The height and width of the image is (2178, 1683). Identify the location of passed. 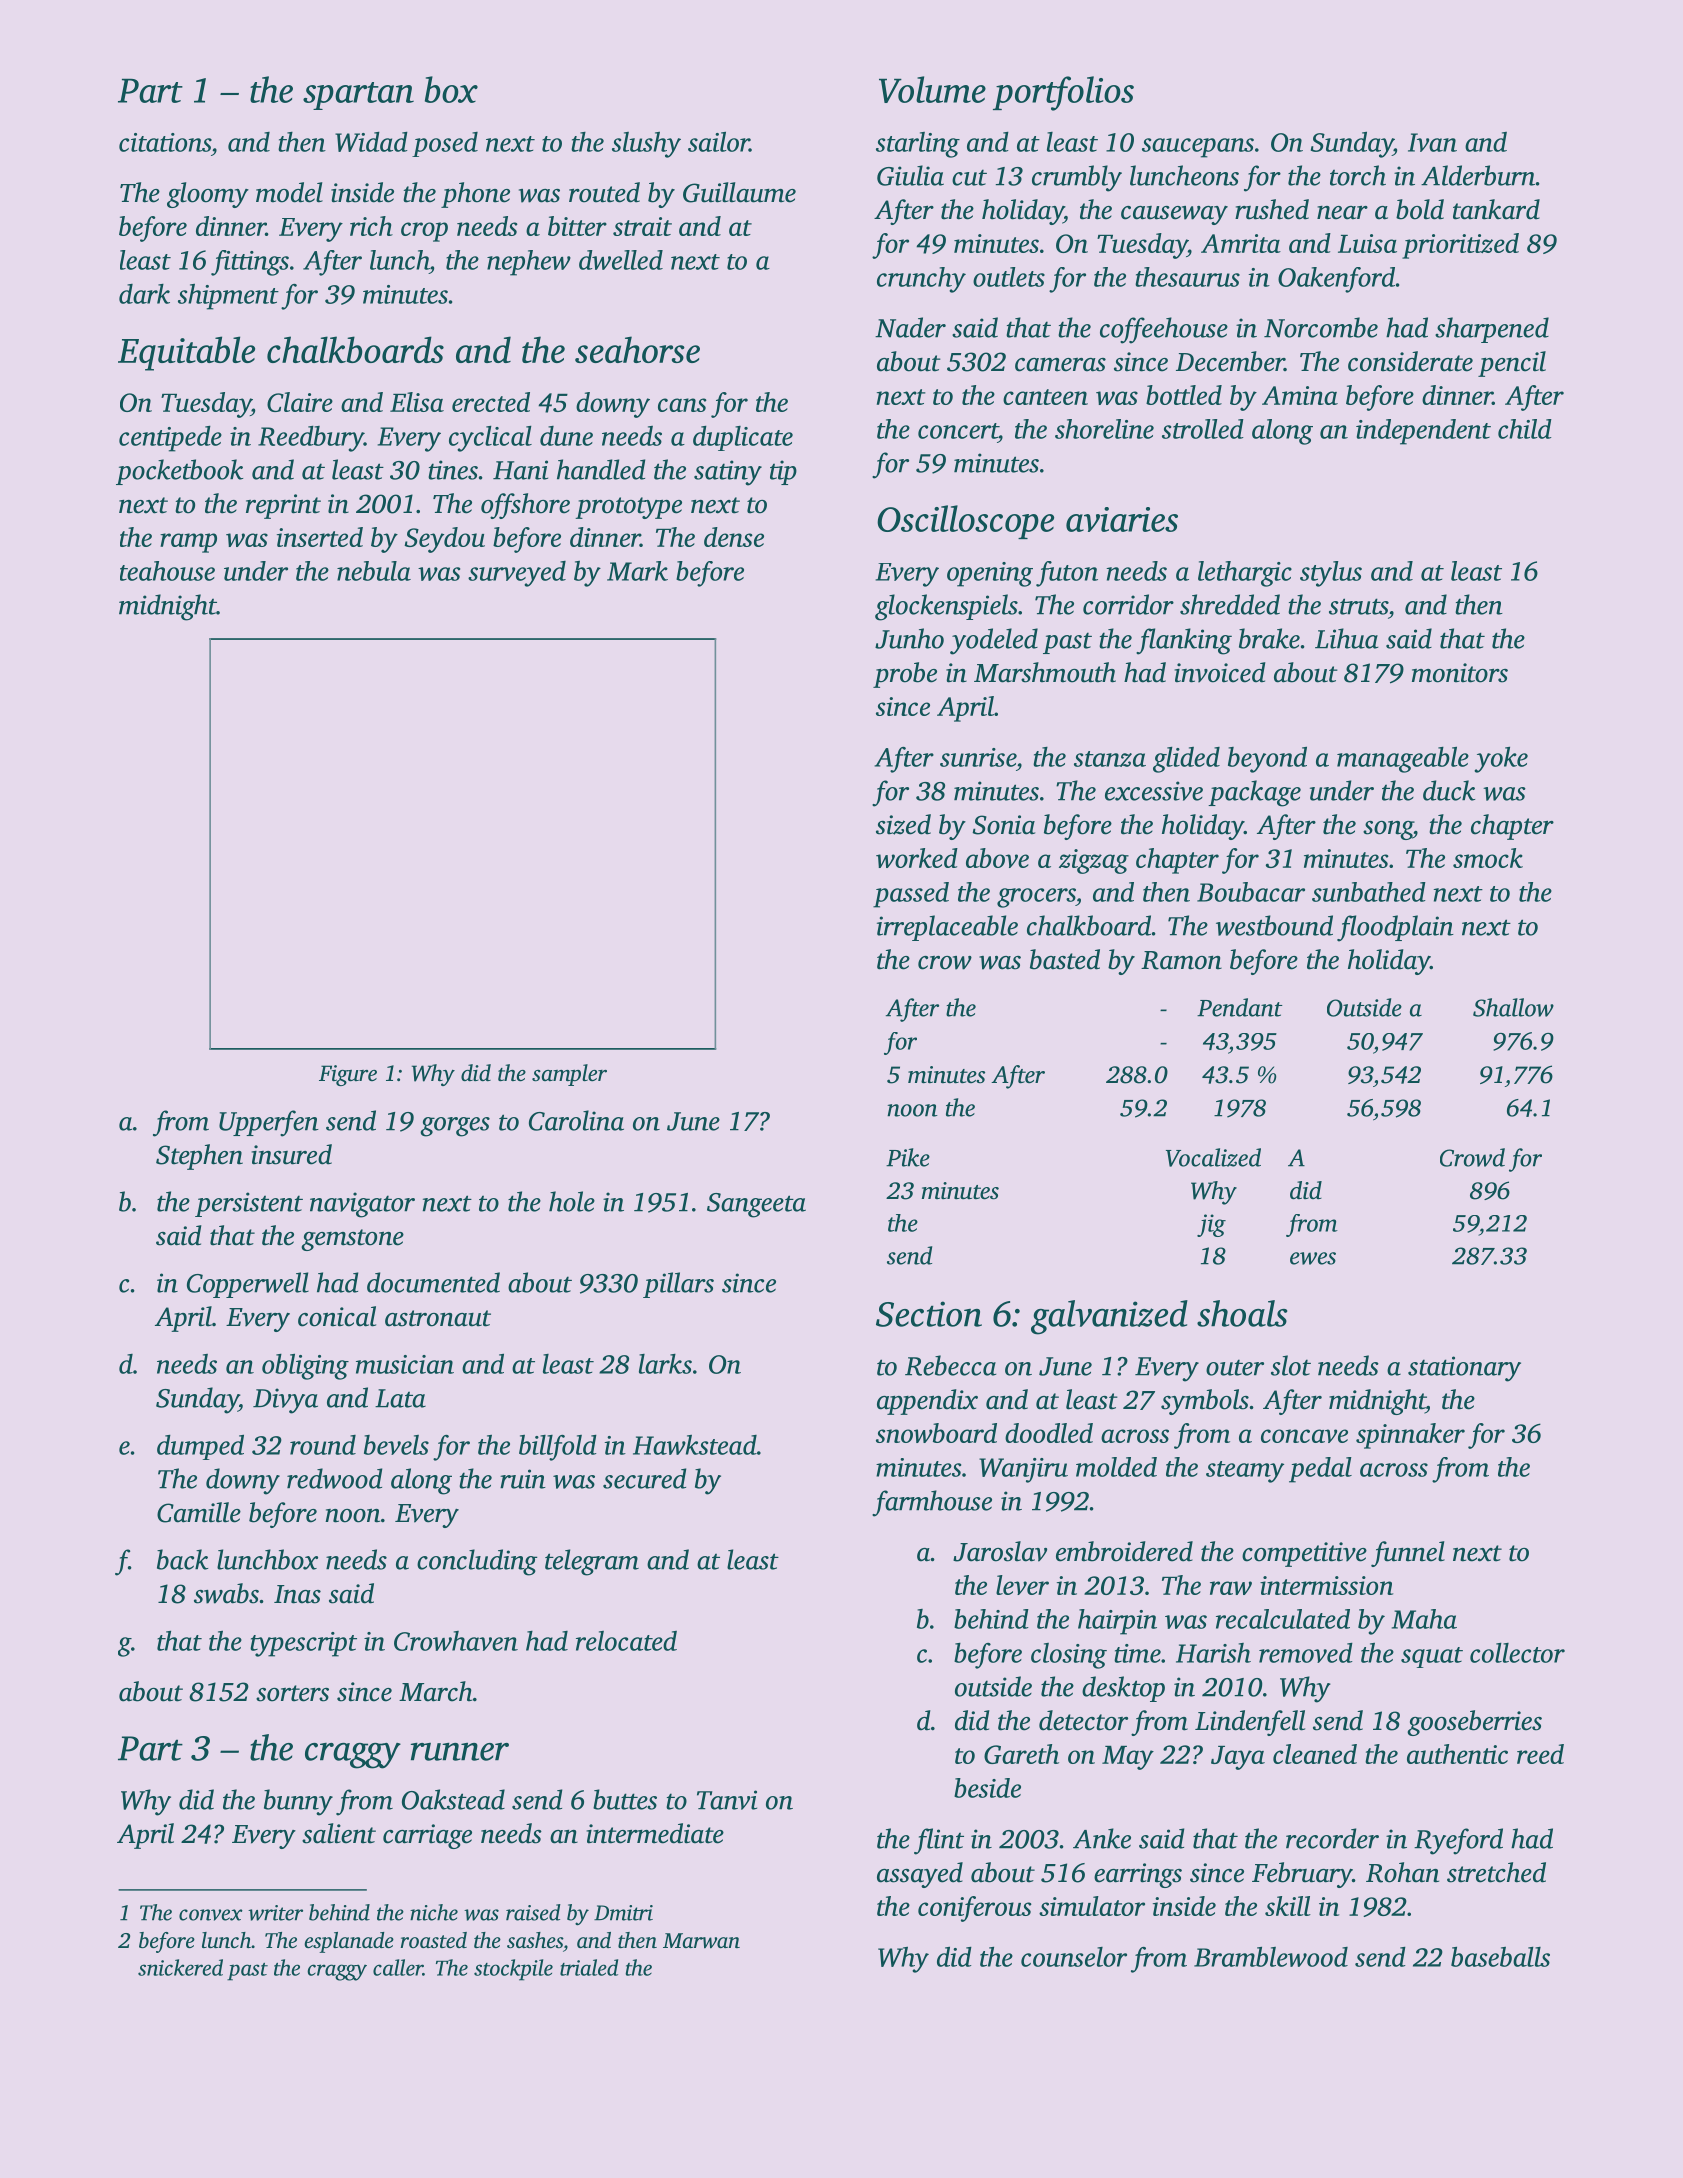
(911, 895).
